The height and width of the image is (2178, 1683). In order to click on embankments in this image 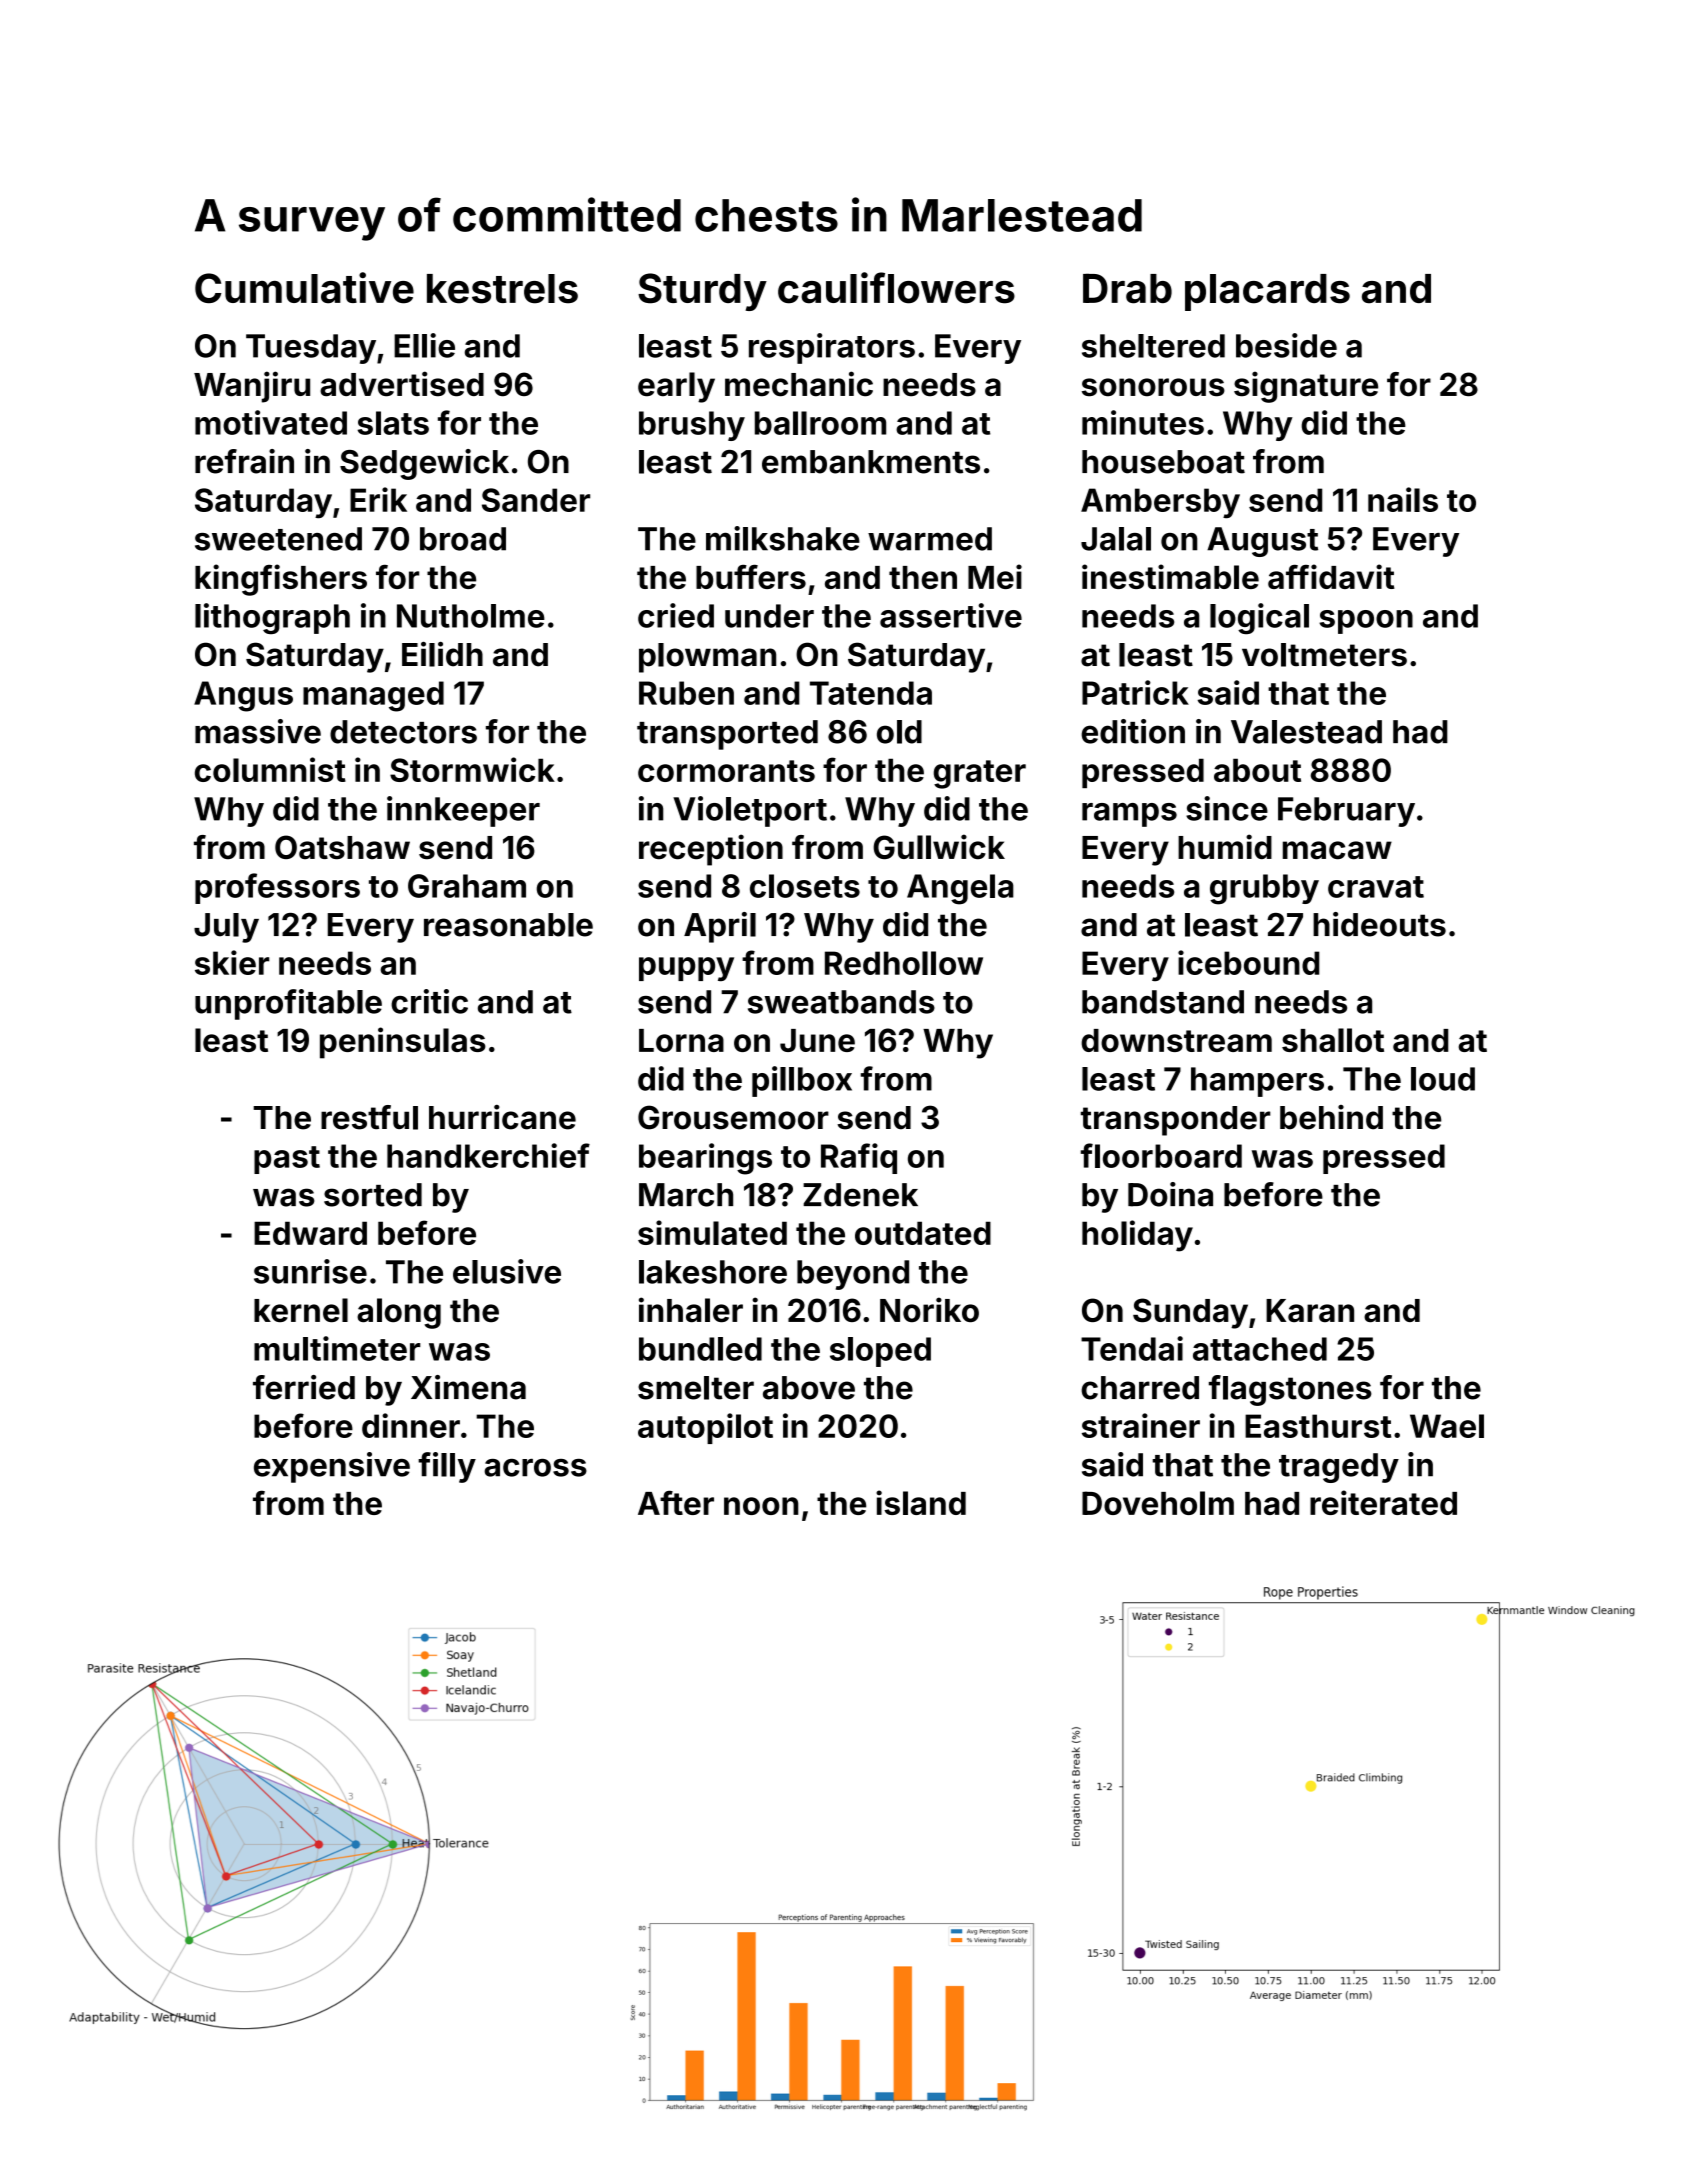, I will do `click(871, 462)`.
